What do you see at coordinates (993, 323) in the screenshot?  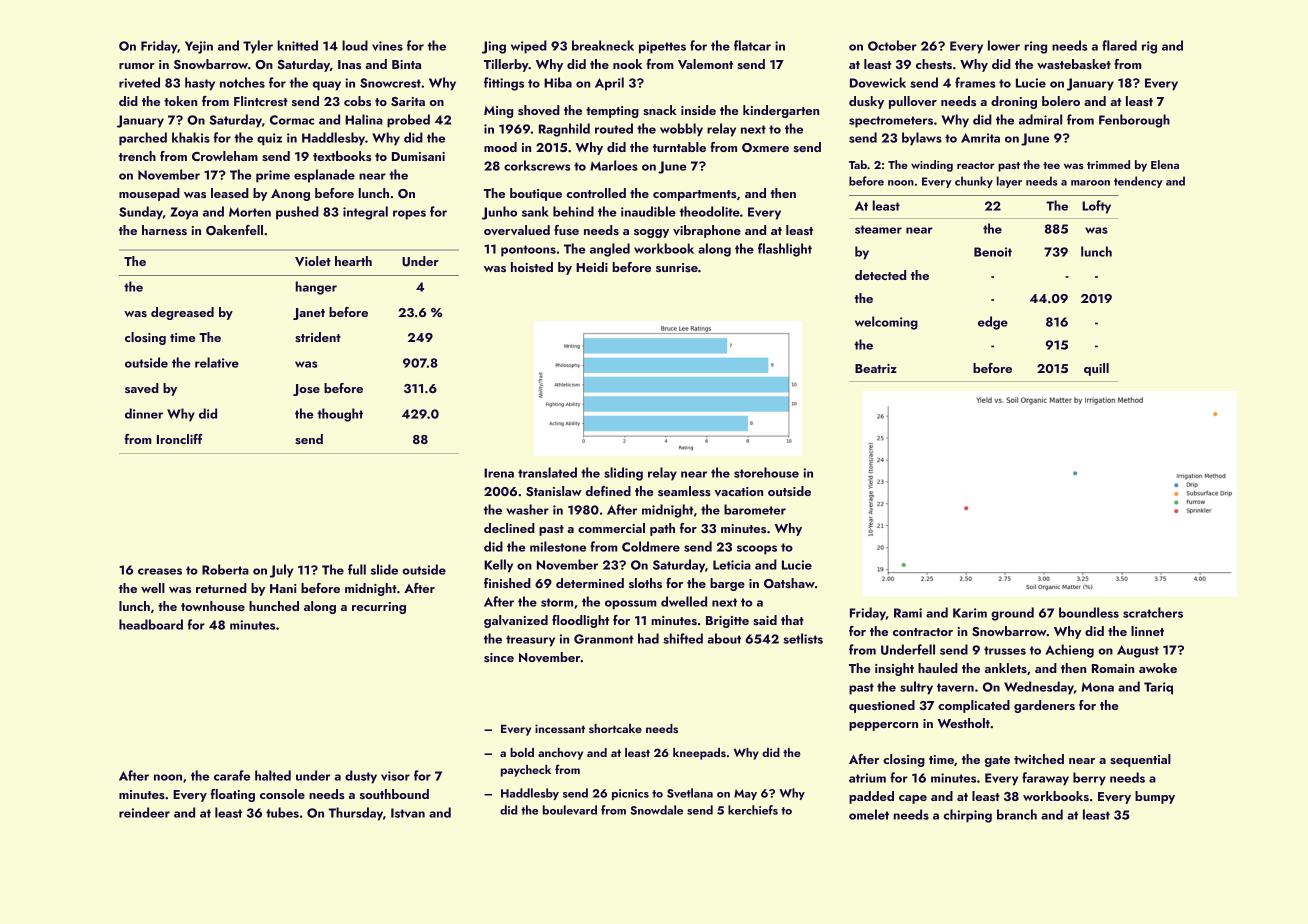 I see `edge` at bounding box center [993, 323].
